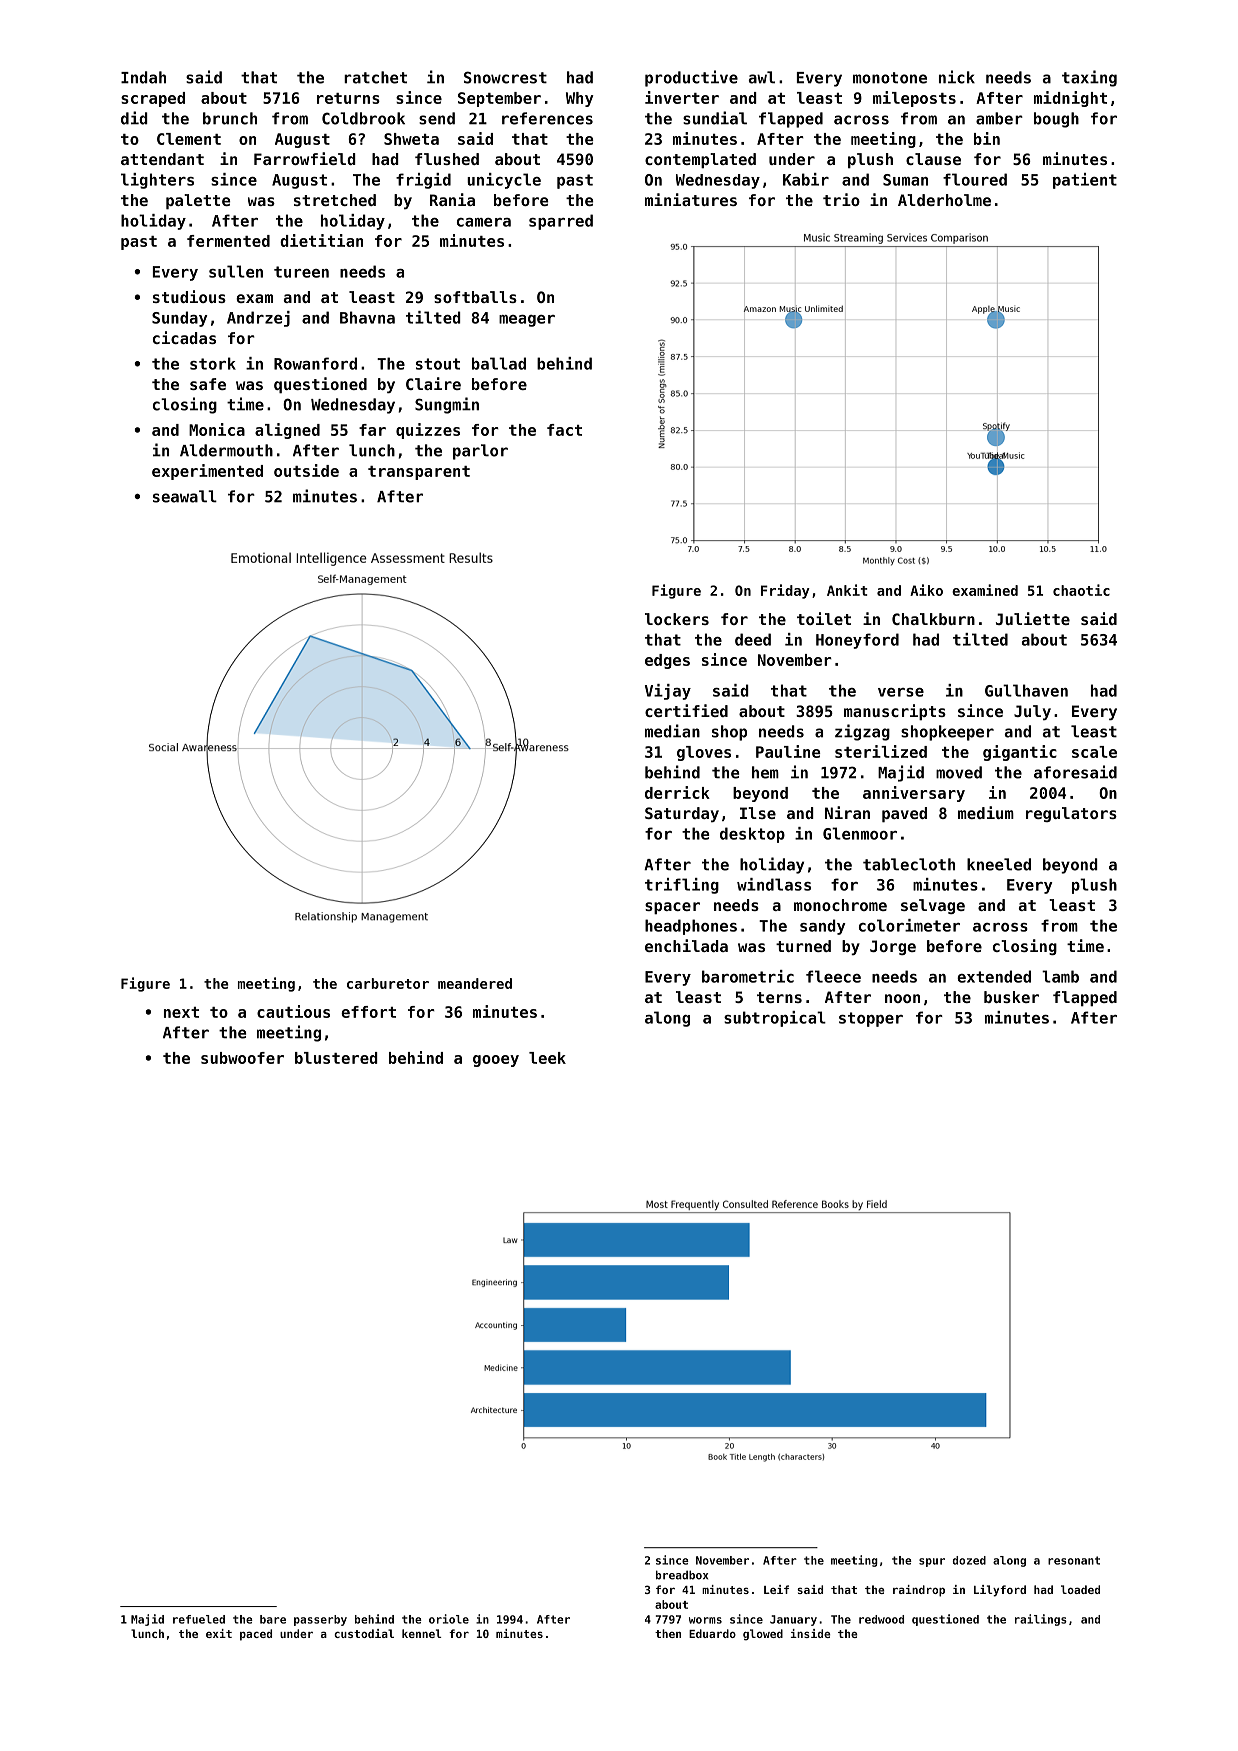 The height and width of the document is (1751, 1238). Describe the element at coordinates (926, 590) in the document. I see `Aiko` at that location.
